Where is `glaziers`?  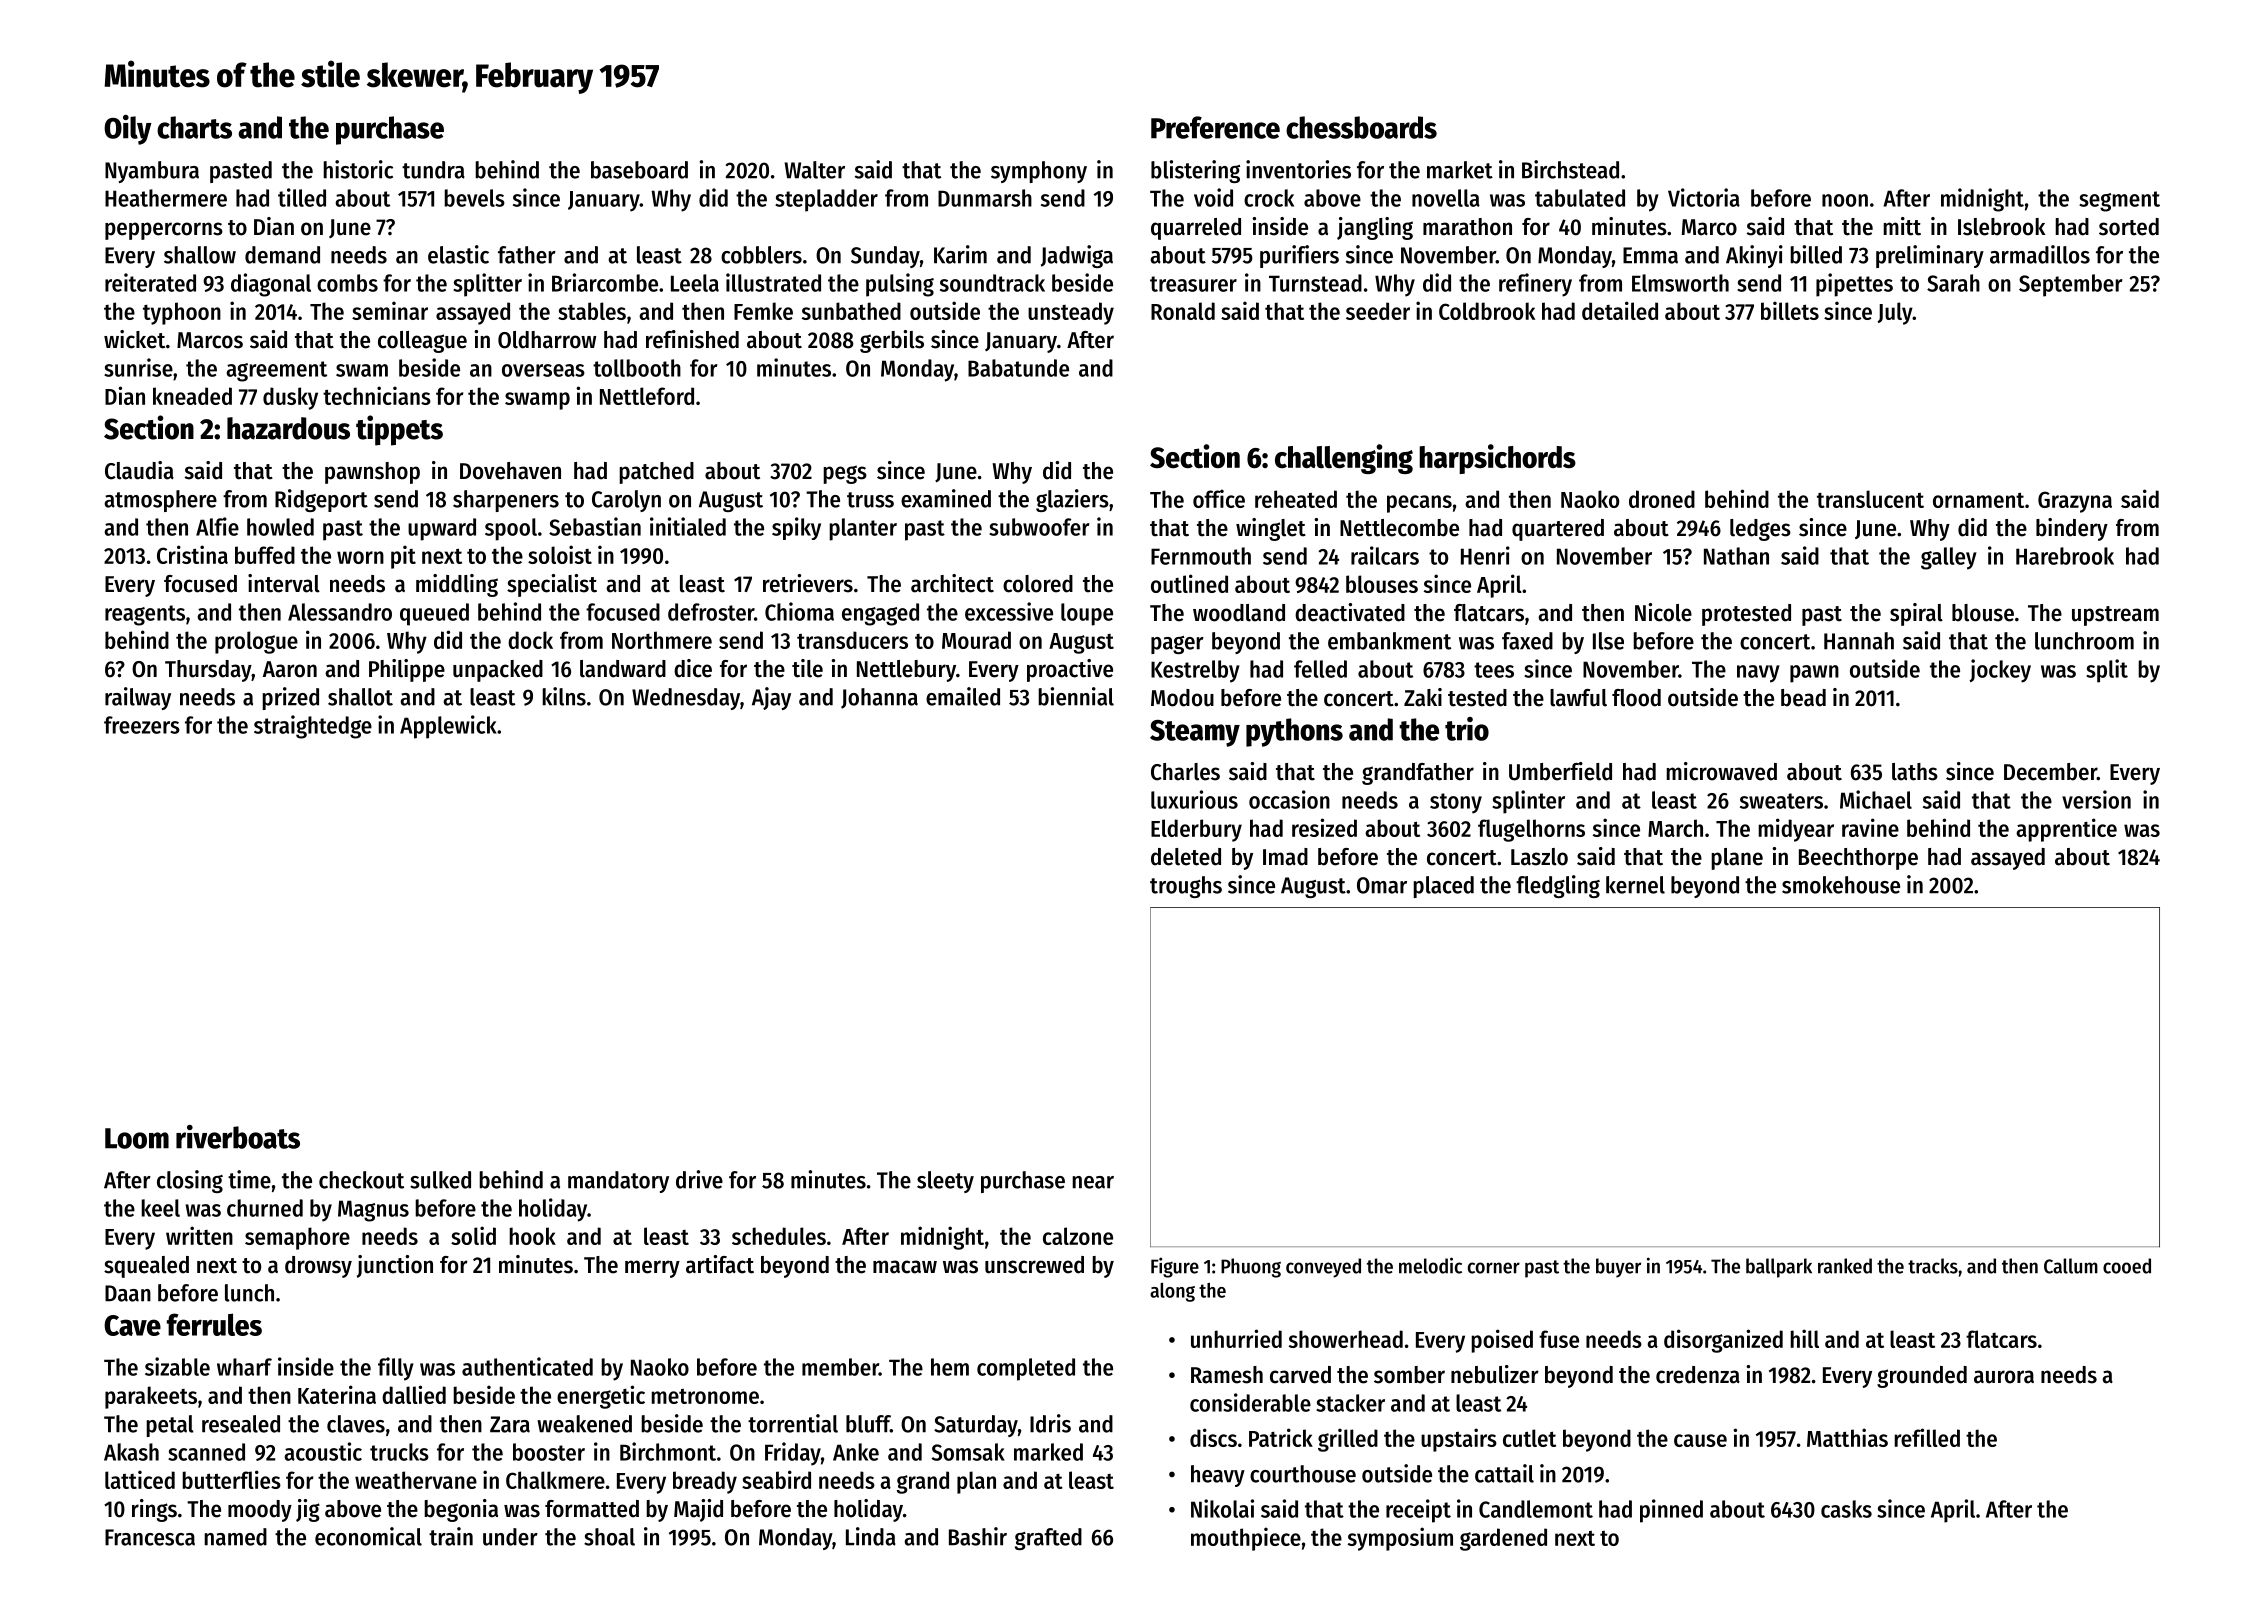
glaziers is located at coordinates (1072, 500).
